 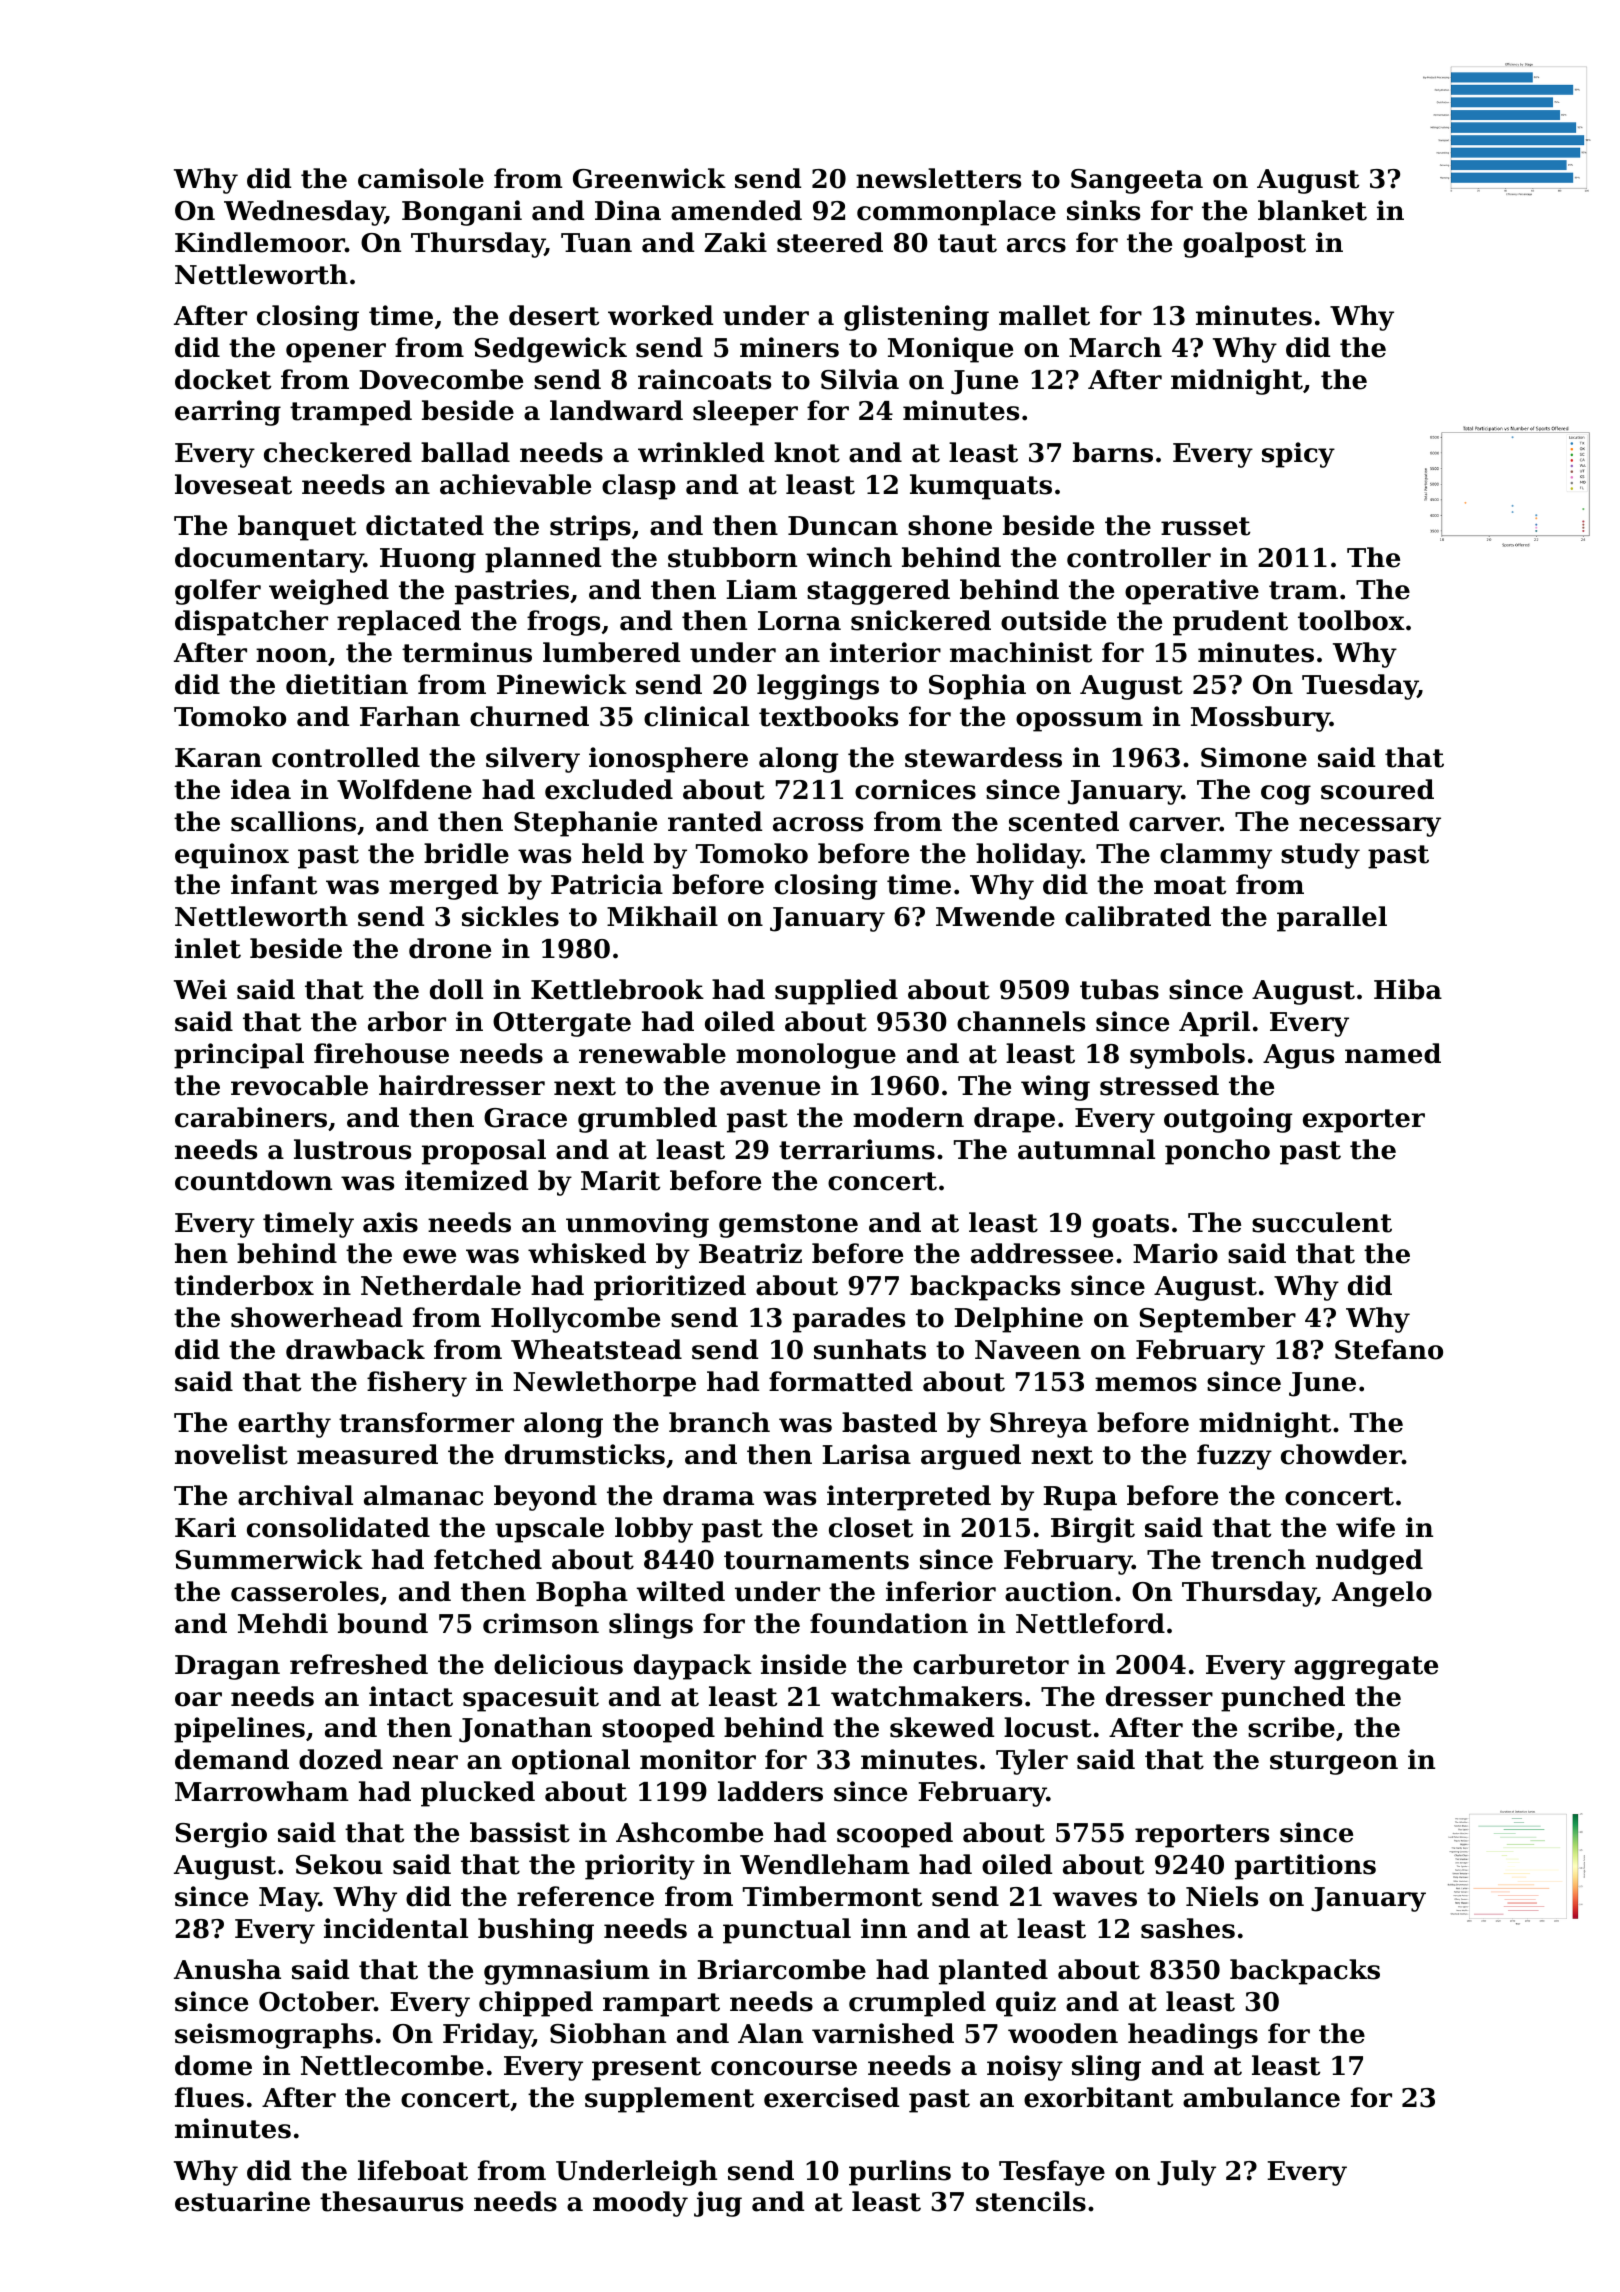 What do you see at coordinates (391, 2201) in the screenshot?
I see `thesaurus` at bounding box center [391, 2201].
